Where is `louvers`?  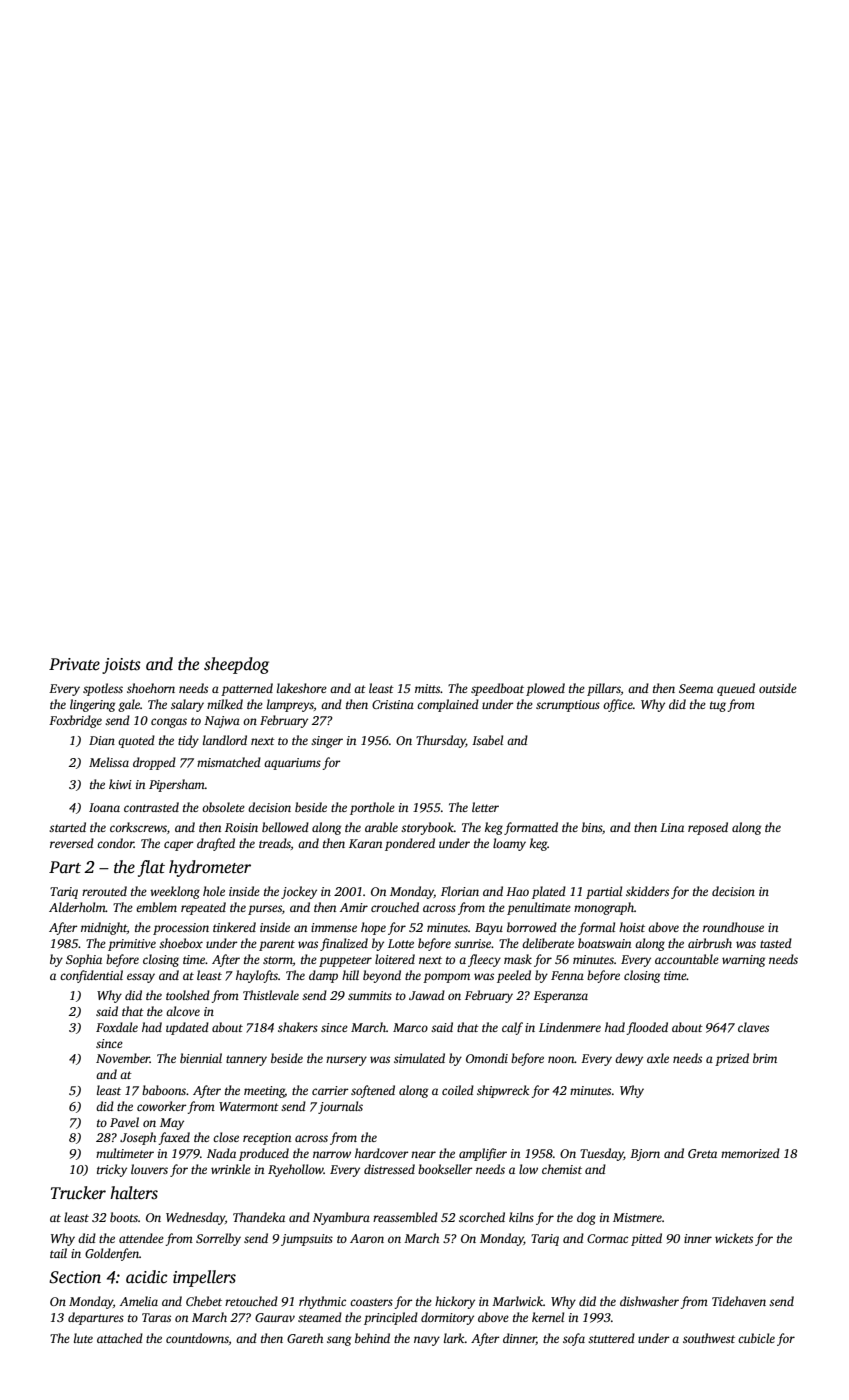
louvers is located at coordinates (149, 1169).
